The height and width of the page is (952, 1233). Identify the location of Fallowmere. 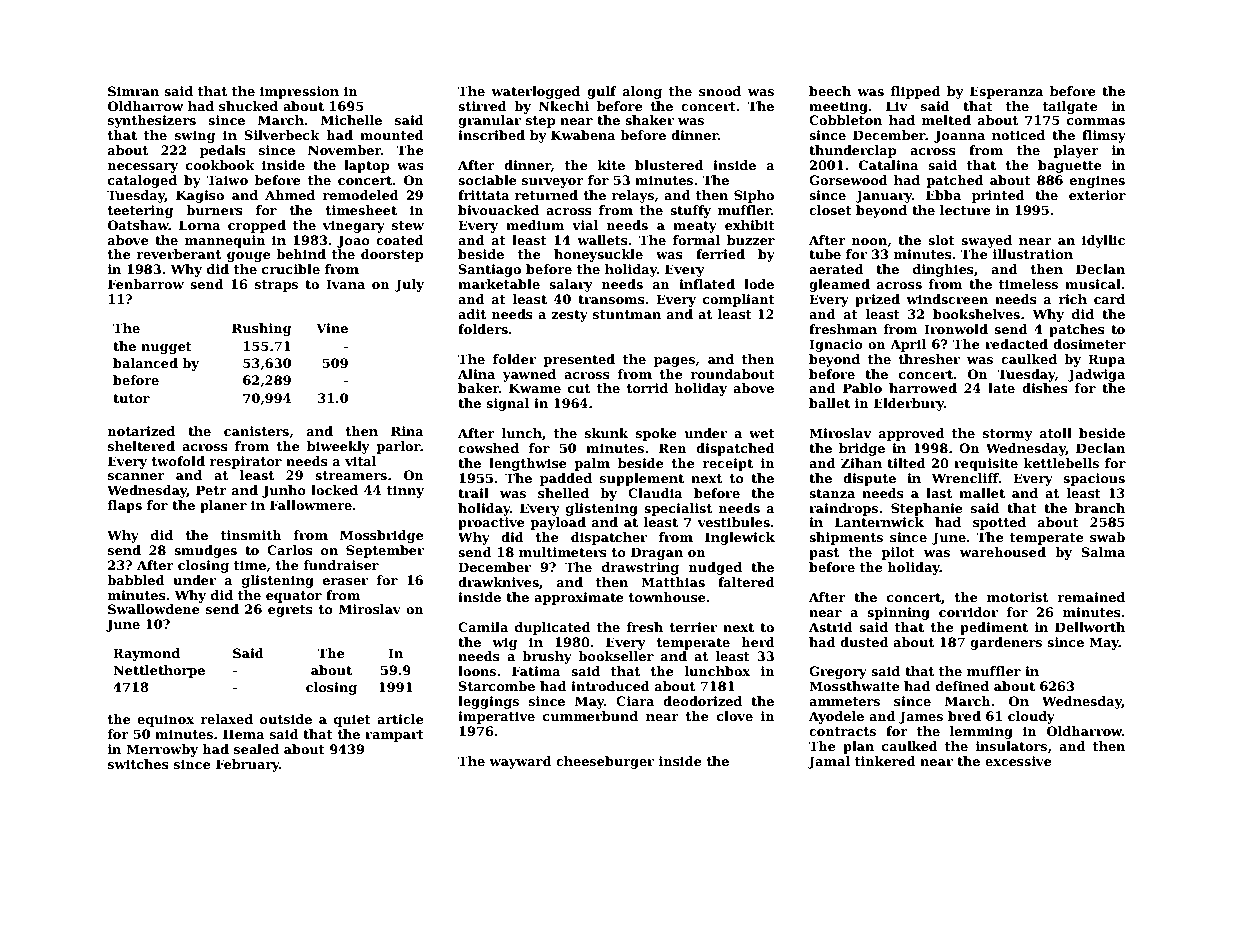
(311, 505).
